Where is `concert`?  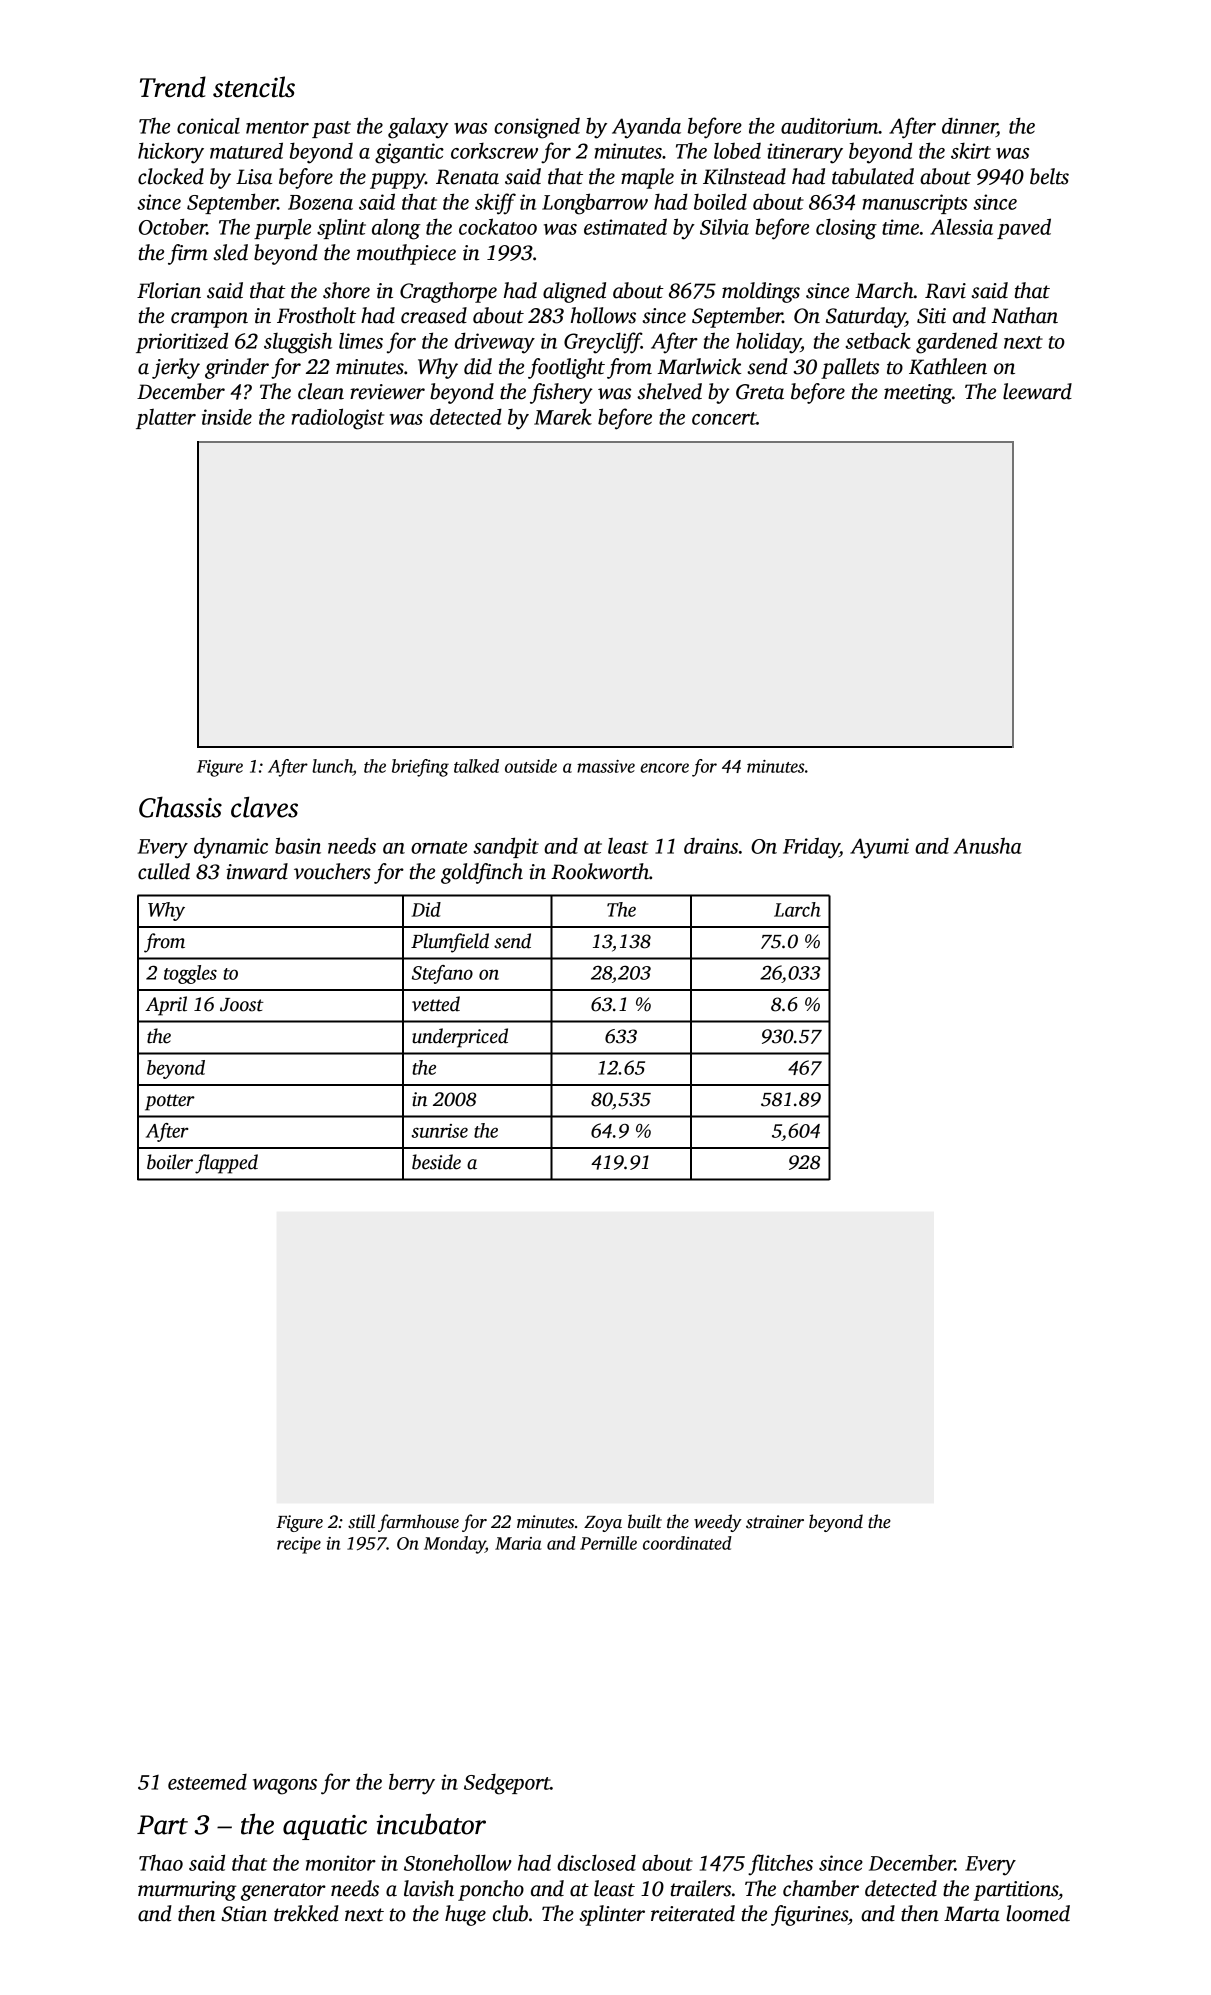 concert is located at coordinates (724, 418).
